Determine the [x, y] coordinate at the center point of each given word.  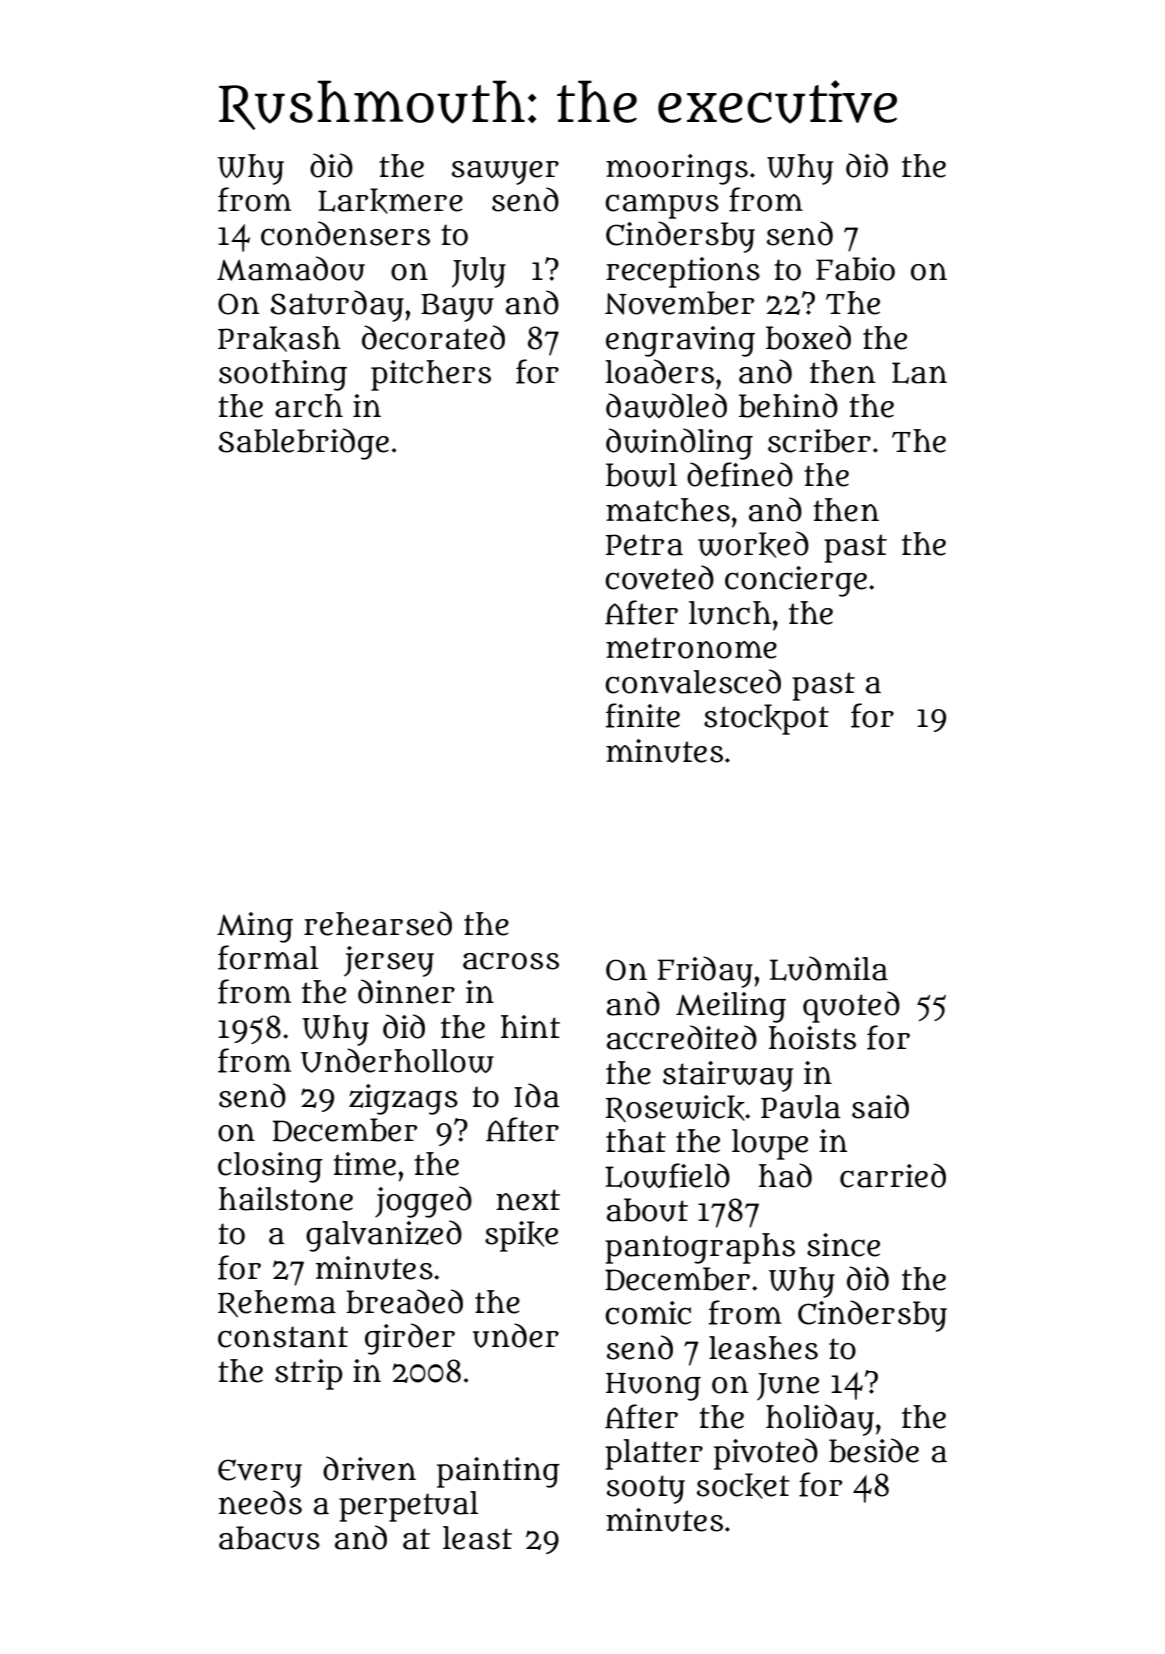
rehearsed [378, 923]
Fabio [855, 269]
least [477, 1538]
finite [643, 715]
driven [369, 1468]
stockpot [766, 719]
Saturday [337, 306]
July [479, 272]
